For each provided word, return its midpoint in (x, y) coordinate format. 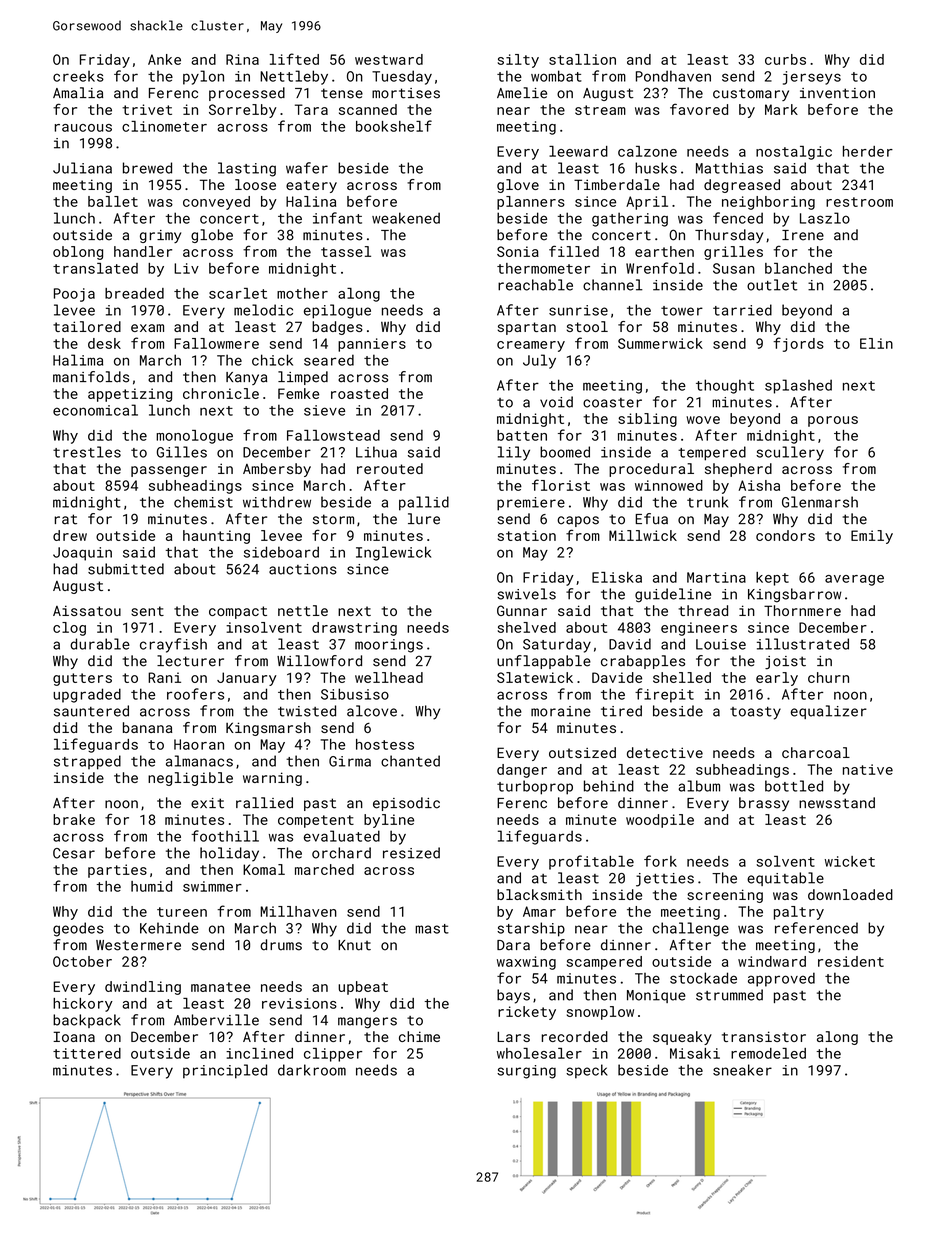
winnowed (669, 485)
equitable (785, 879)
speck (587, 1071)
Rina (242, 59)
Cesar (74, 853)
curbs (785, 59)
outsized (582, 752)
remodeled (768, 1053)
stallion (582, 59)
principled (225, 1071)
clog (69, 629)
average (854, 580)
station (527, 535)
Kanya (246, 378)
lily (514, 453)
